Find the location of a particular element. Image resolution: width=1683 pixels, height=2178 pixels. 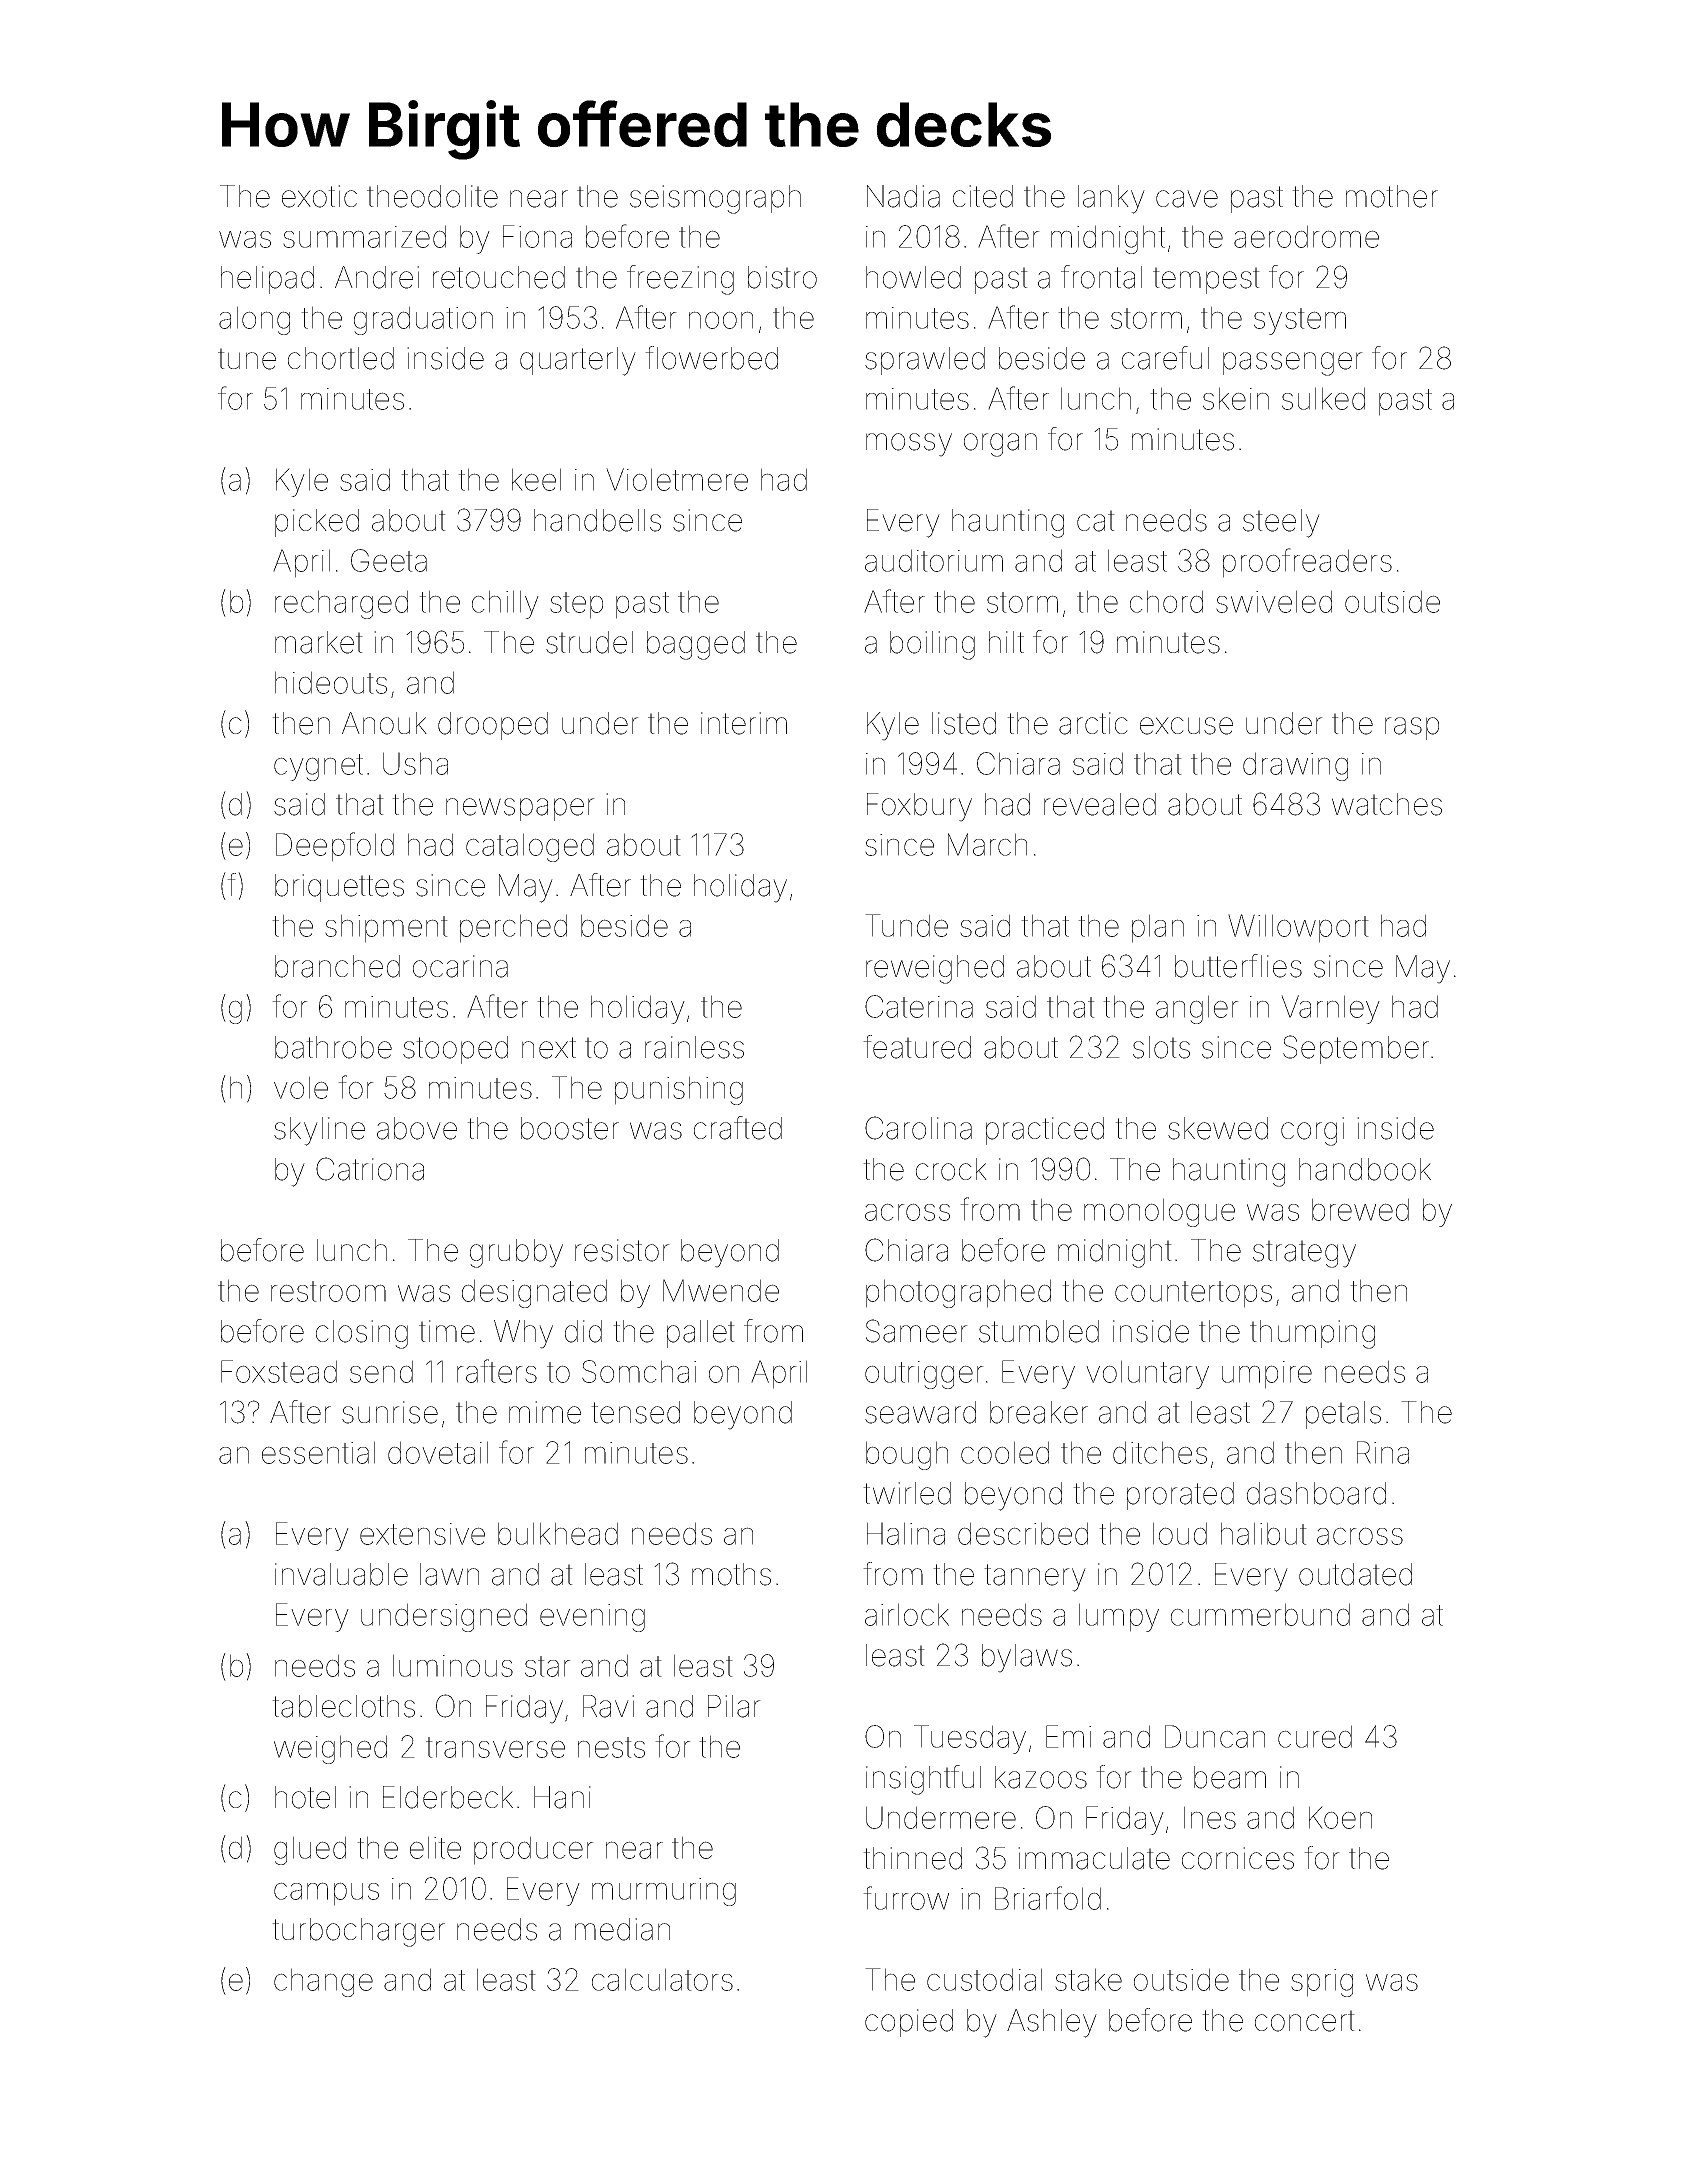

mime is located at coordinates (545, 1412).
